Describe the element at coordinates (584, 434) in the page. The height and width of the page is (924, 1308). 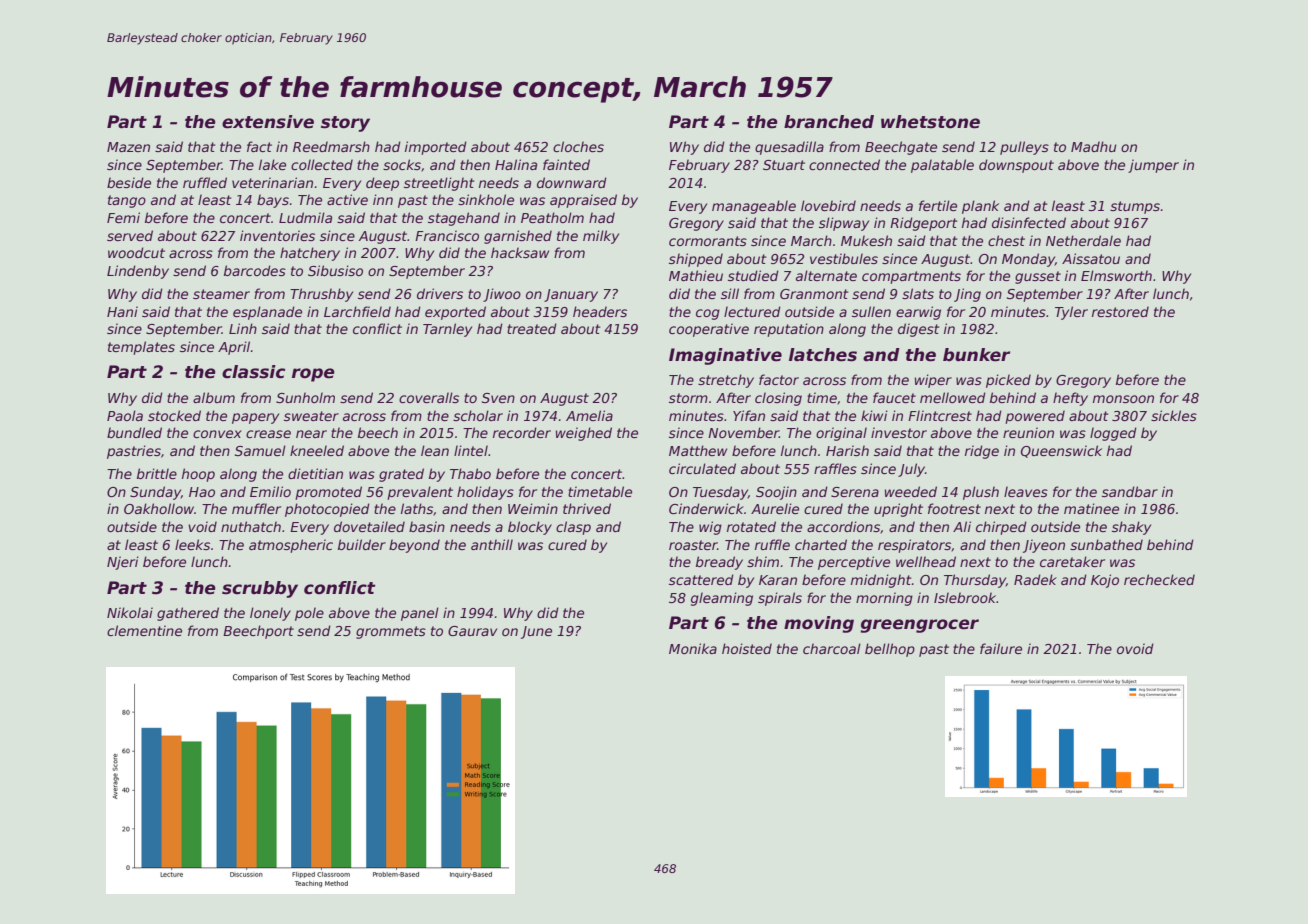
I see `weighed` at that location.
